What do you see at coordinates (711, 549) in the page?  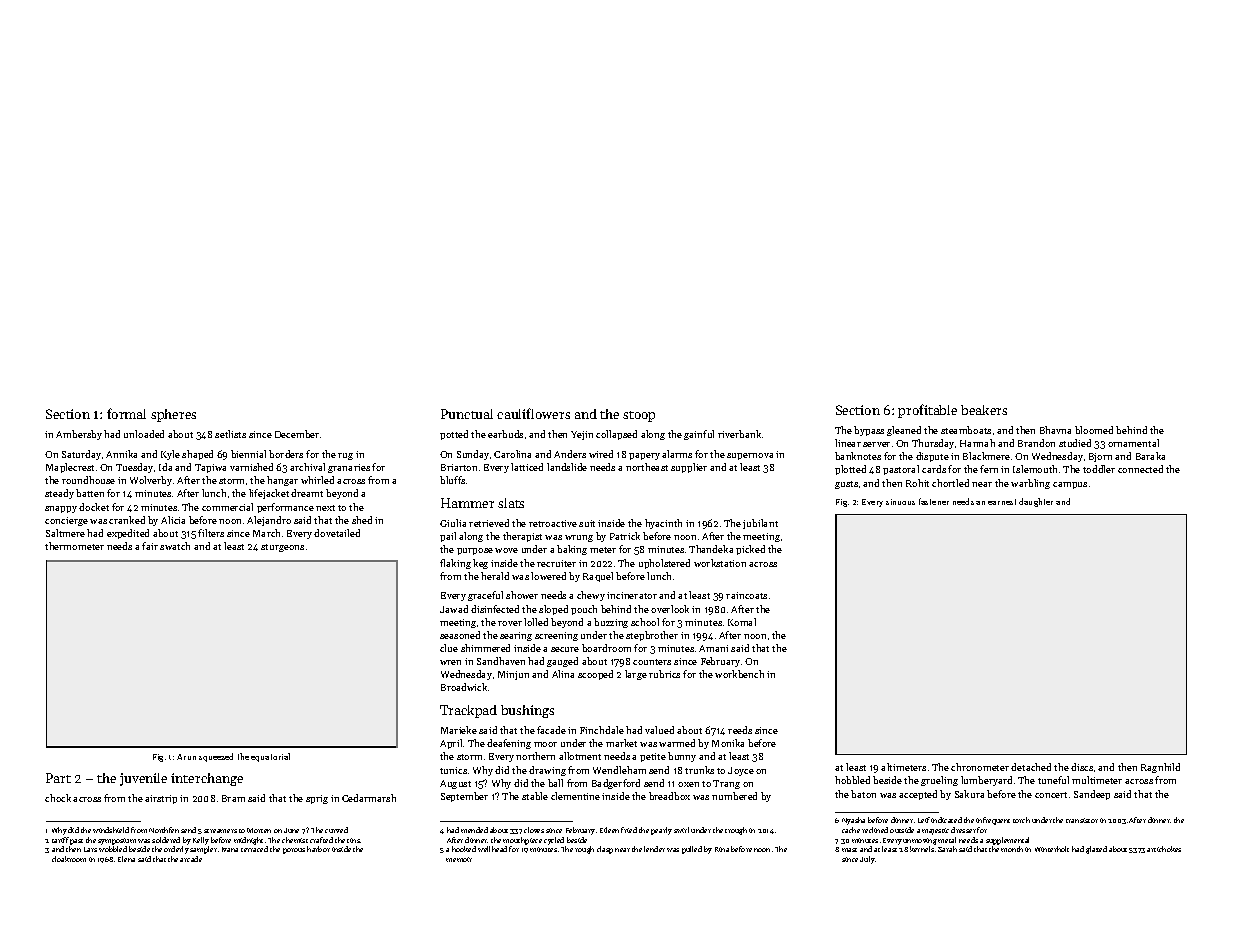 I see `Thandeka` at bounding box center [711, 549].
